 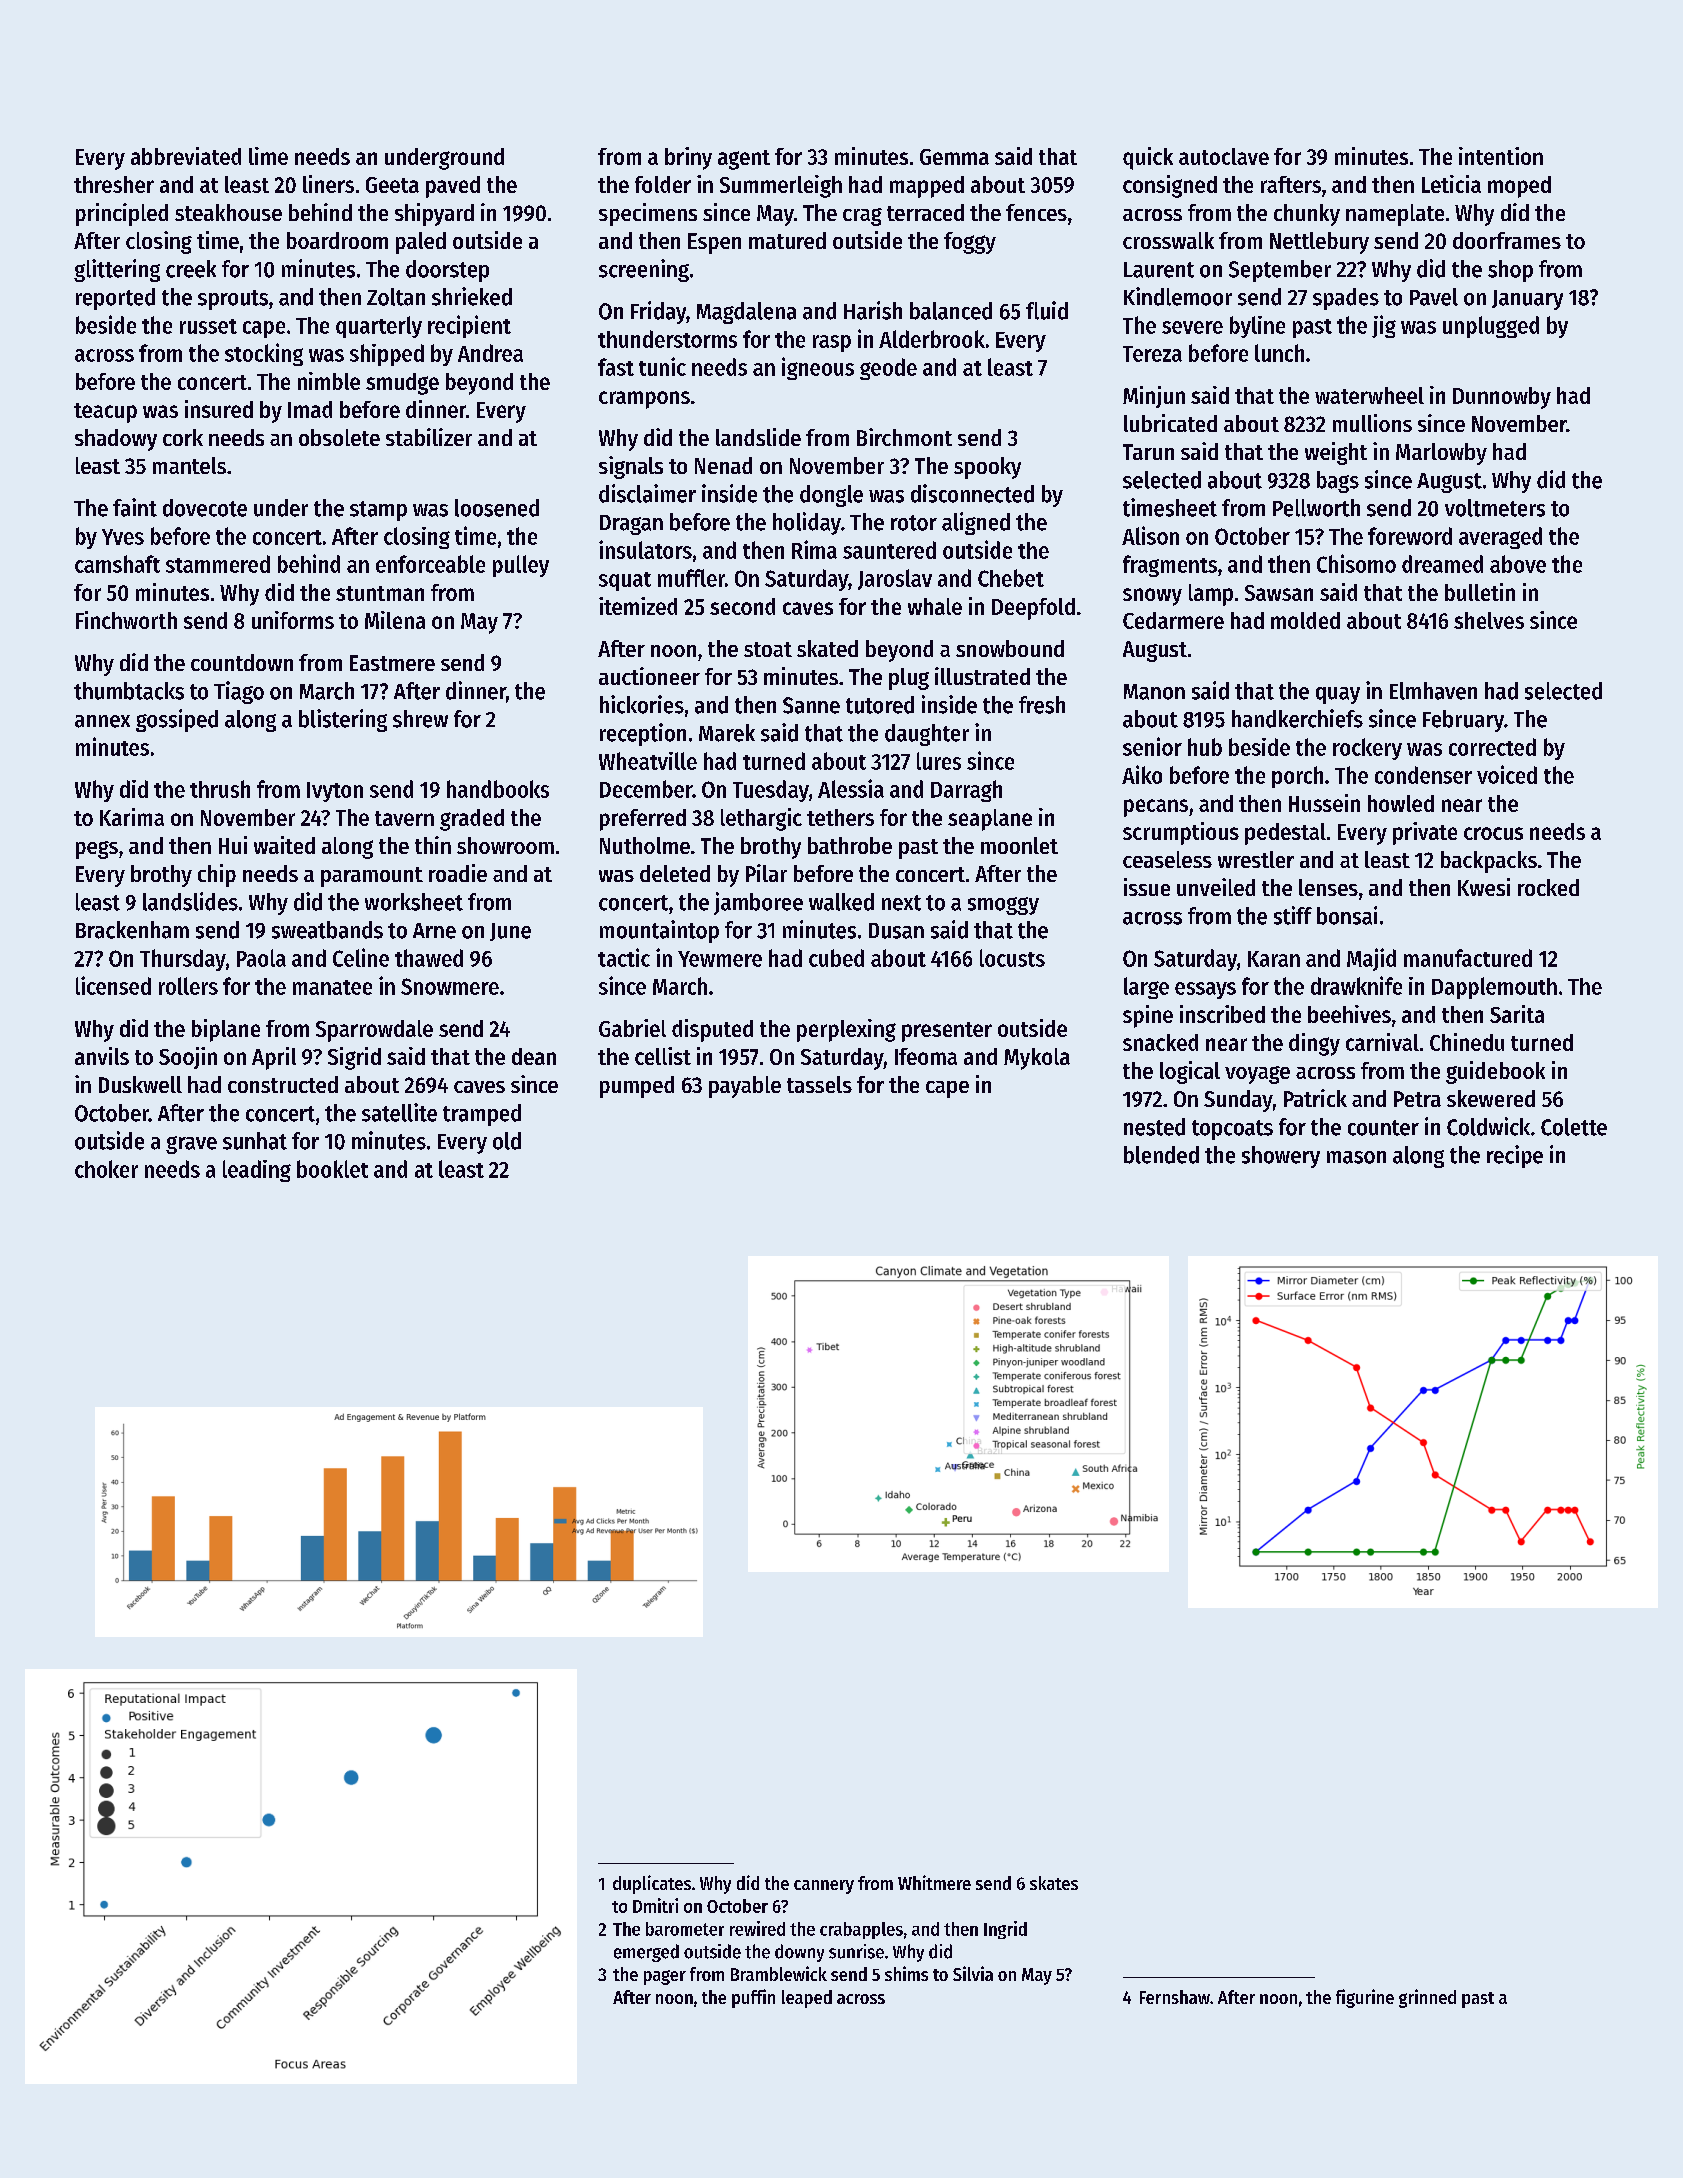 What do you see at coordinates (1175, 1997) in the image?
I see `Fernshaw` at bounding box center [1175, 1997].
